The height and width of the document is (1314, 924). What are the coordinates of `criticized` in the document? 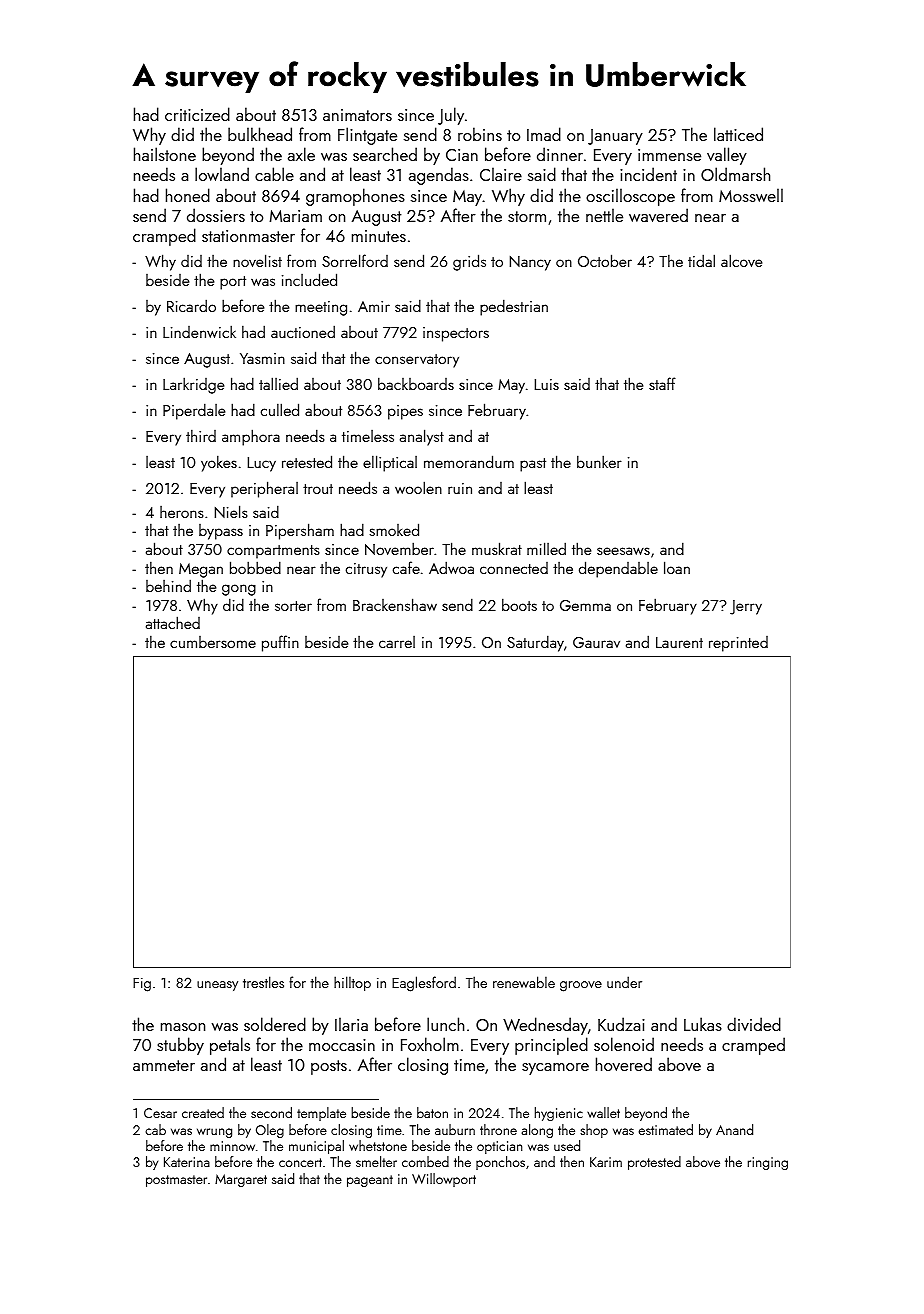 It's located at (197, 114).
